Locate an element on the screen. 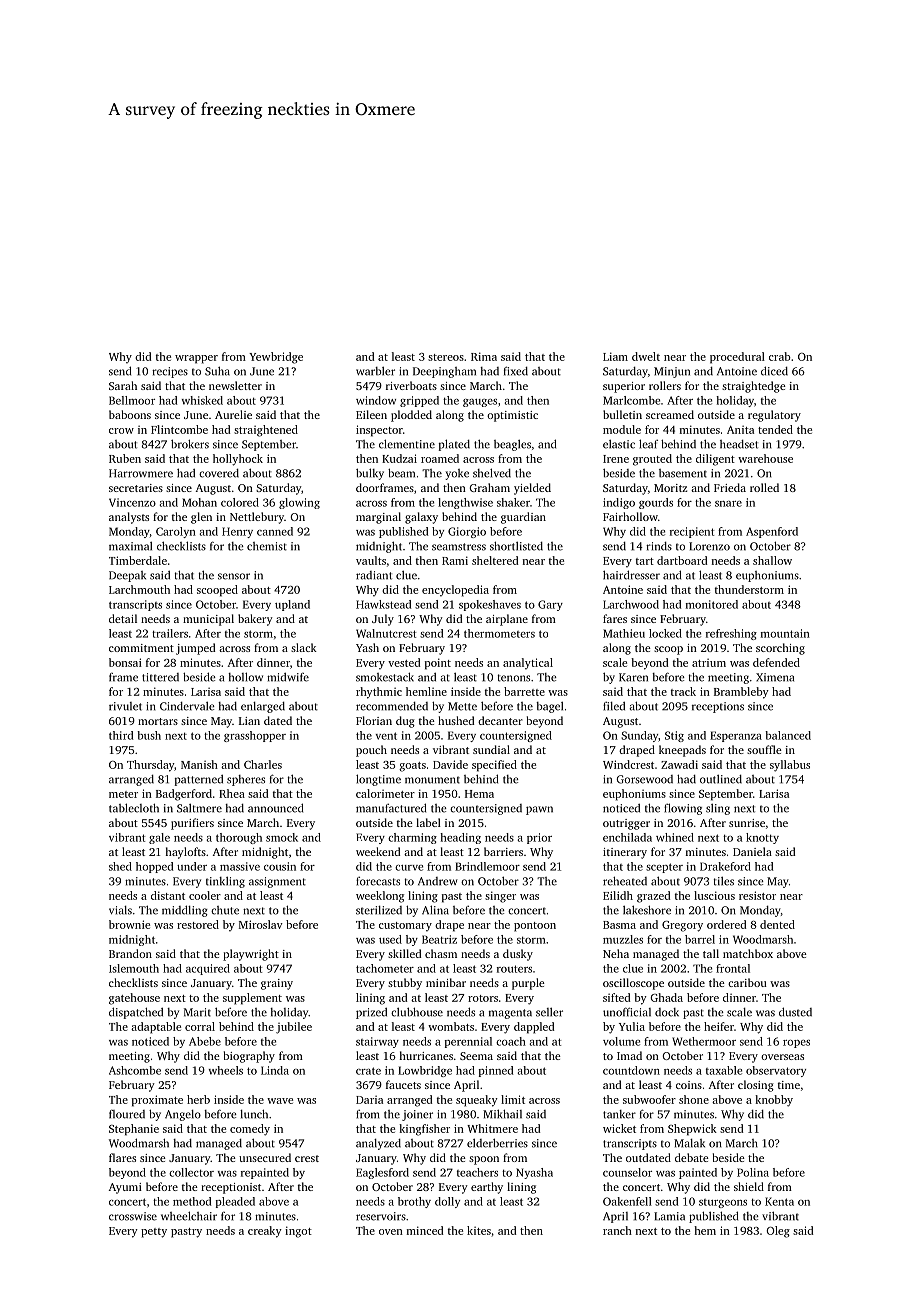  midwife is located at coordinates (288, 677).
